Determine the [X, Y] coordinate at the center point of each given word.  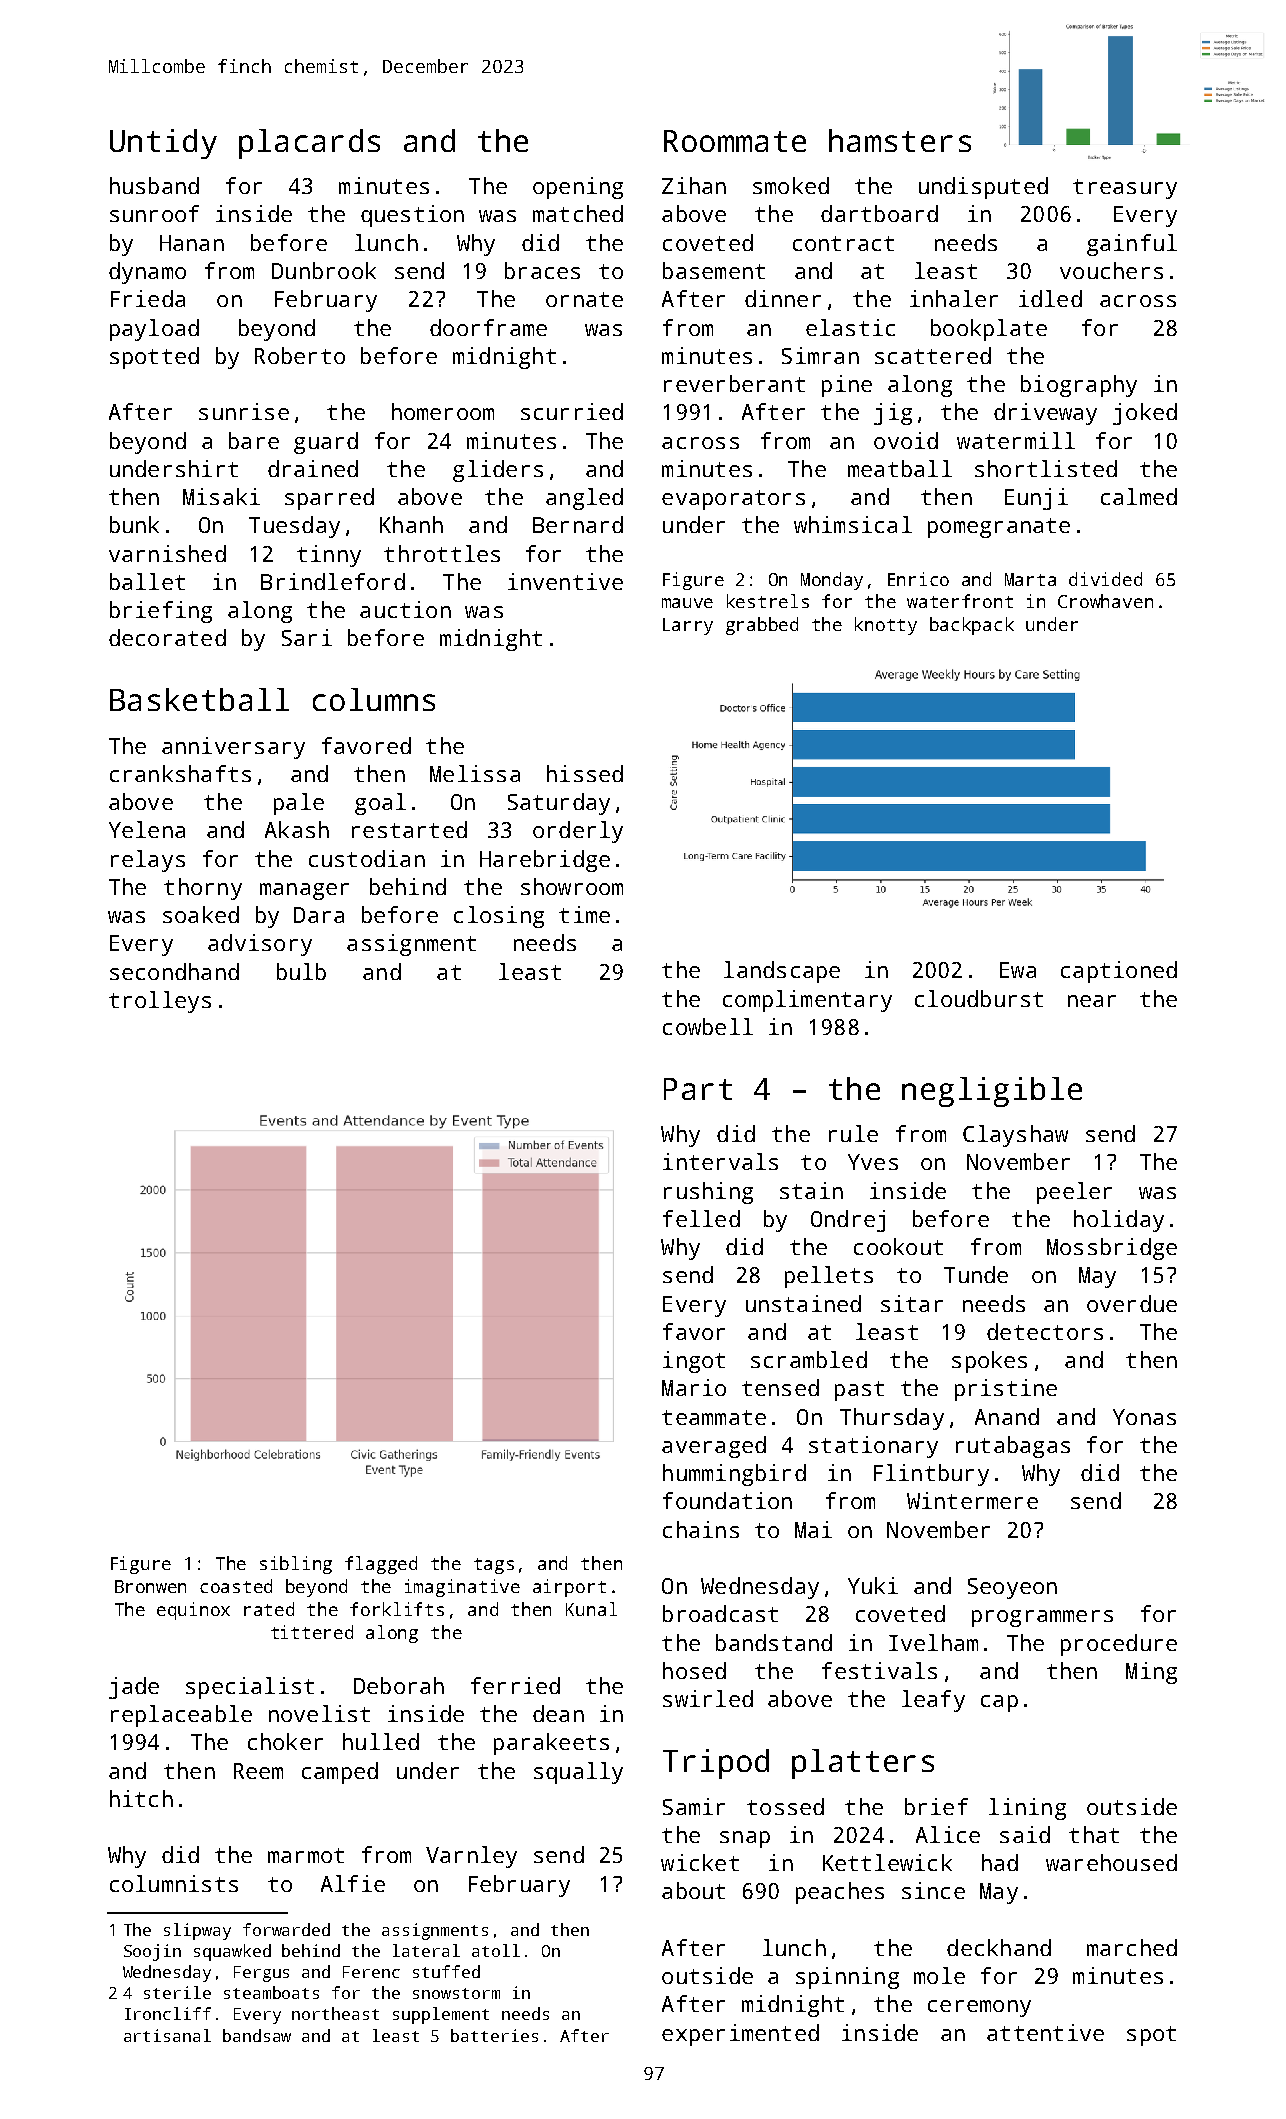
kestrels [768, 601]
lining [1027, 1809]
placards [309, 144]
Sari [307, 637]
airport [569, 1588]
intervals [720, 1161]
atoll [496, 1950]
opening [578, 188]
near [1092, 1001]
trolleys [160, 1002]
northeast [335, 2013]
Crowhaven [1105, 601]
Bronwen [150, 1586]
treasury [1125, 189]
